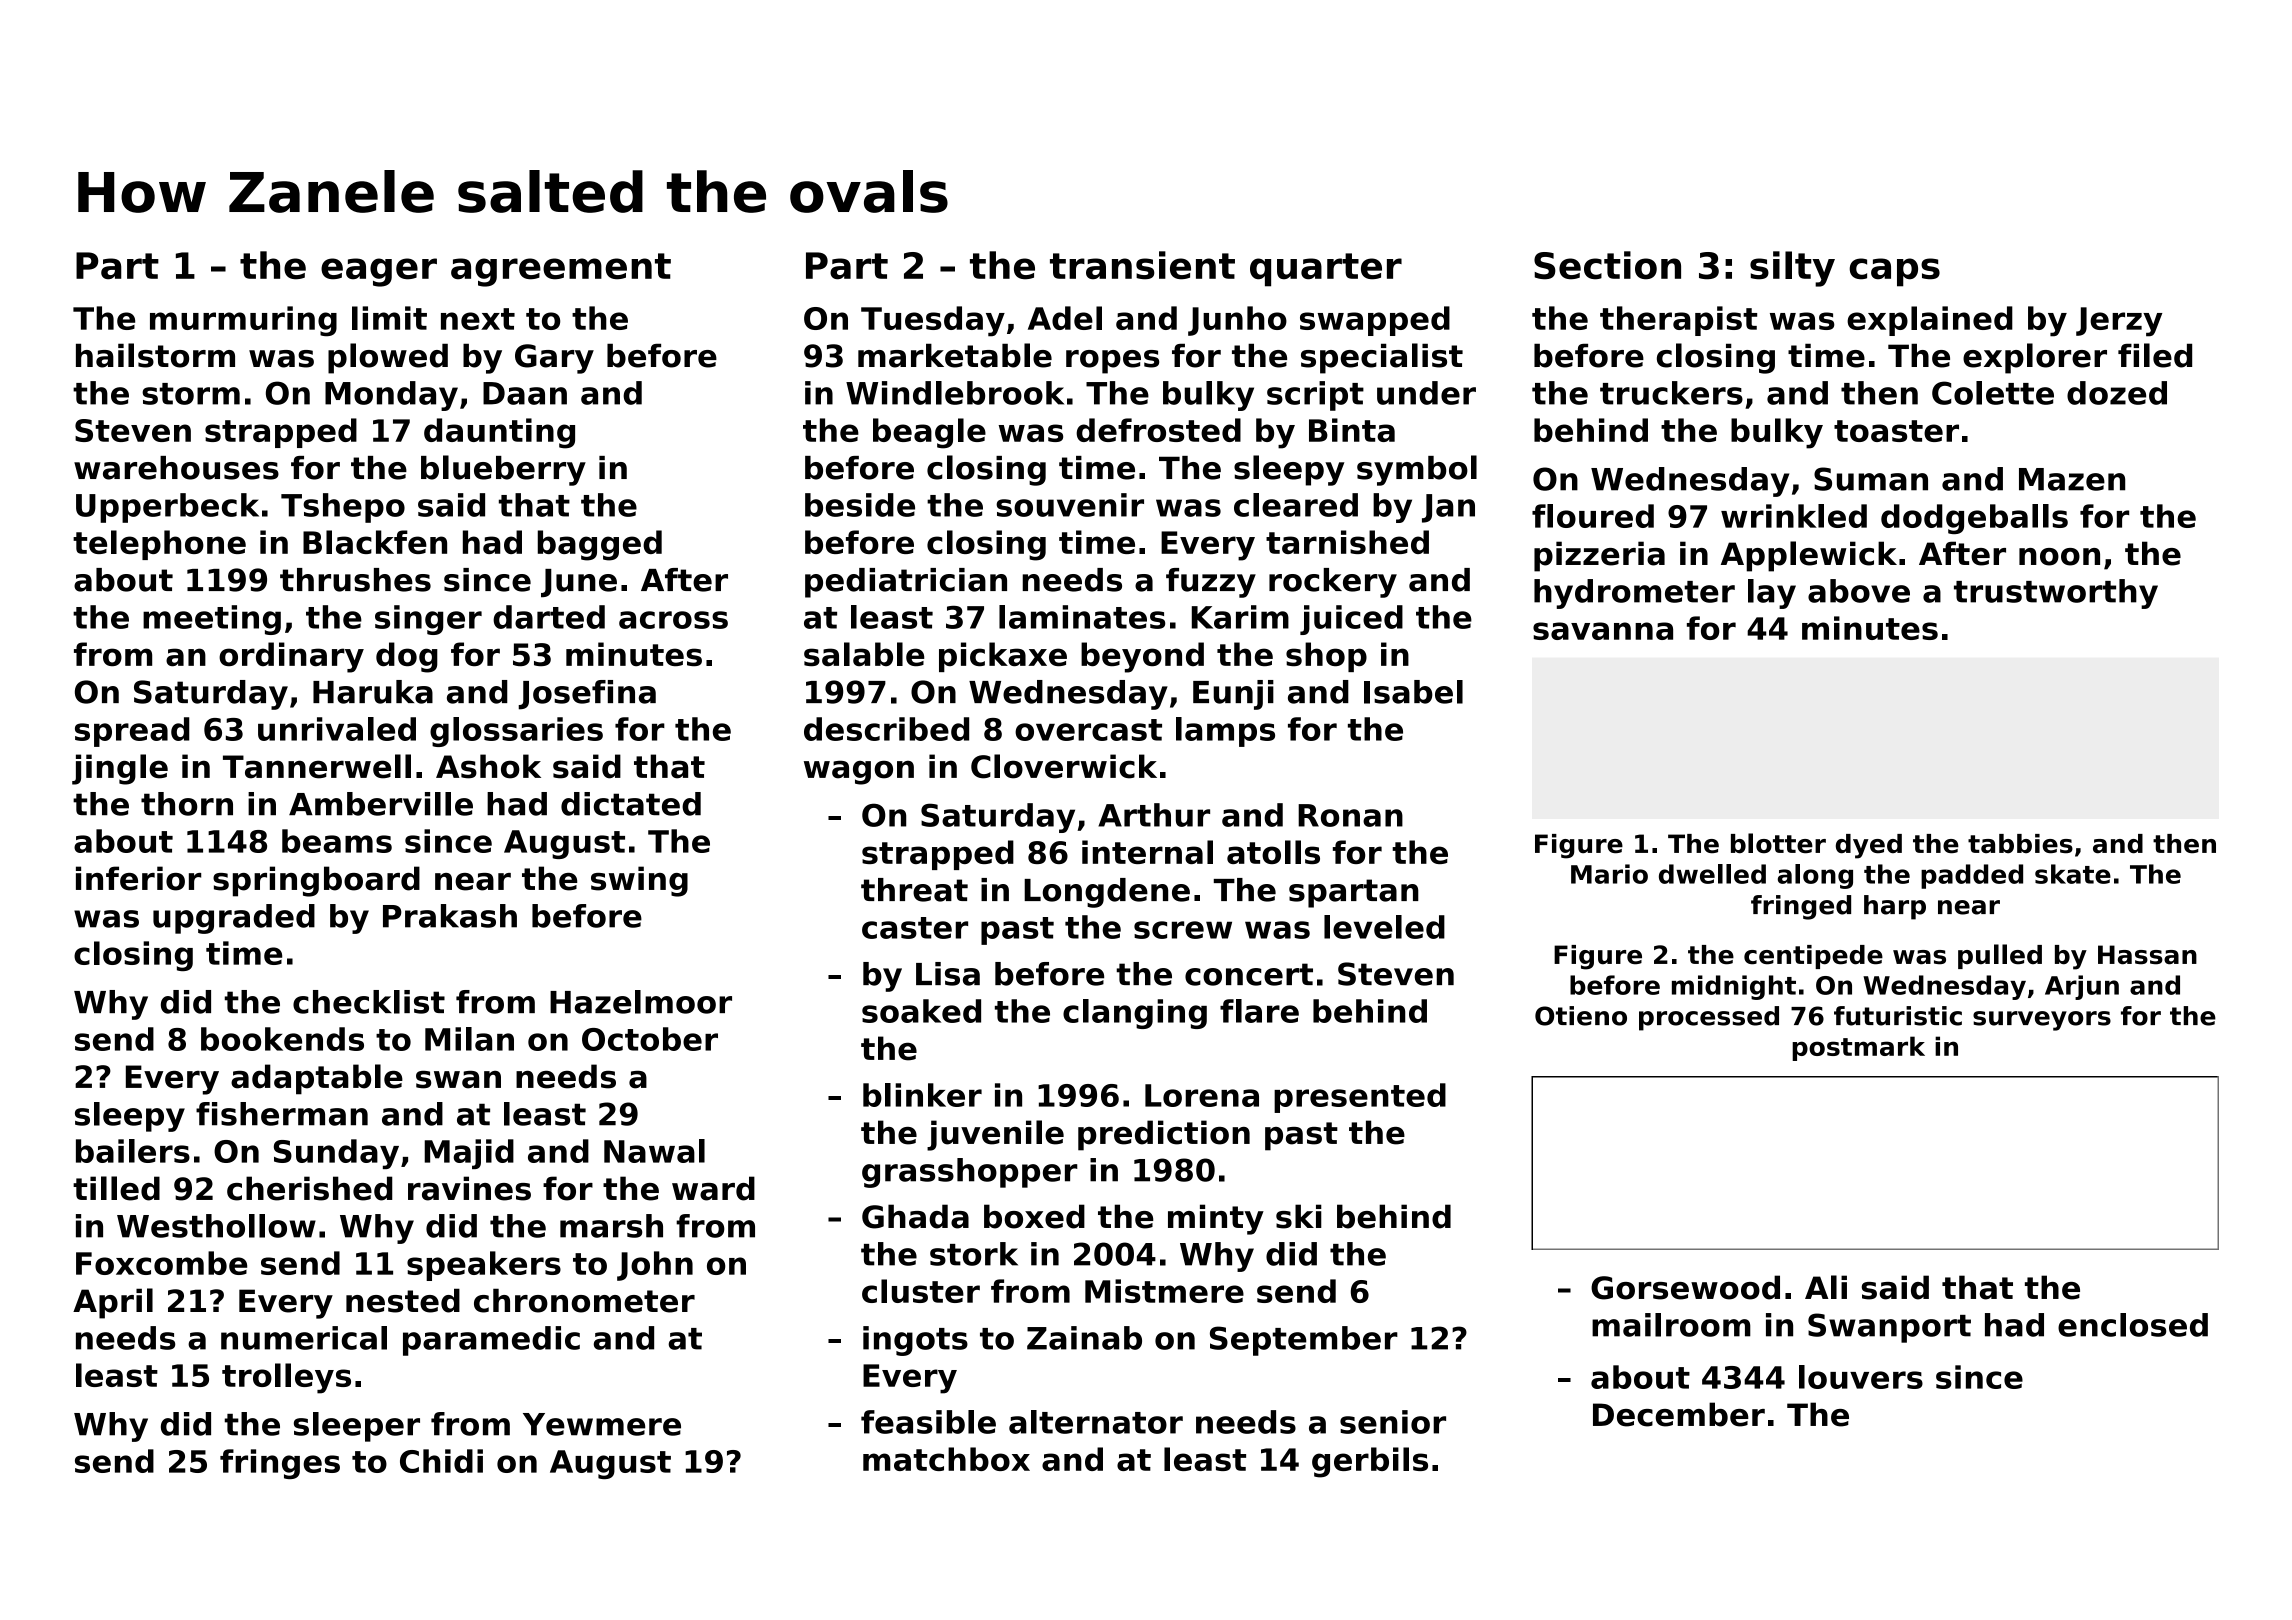  Describe the element at coordinates (391, 396) in the screenshot. I see `Monday` at that location.
